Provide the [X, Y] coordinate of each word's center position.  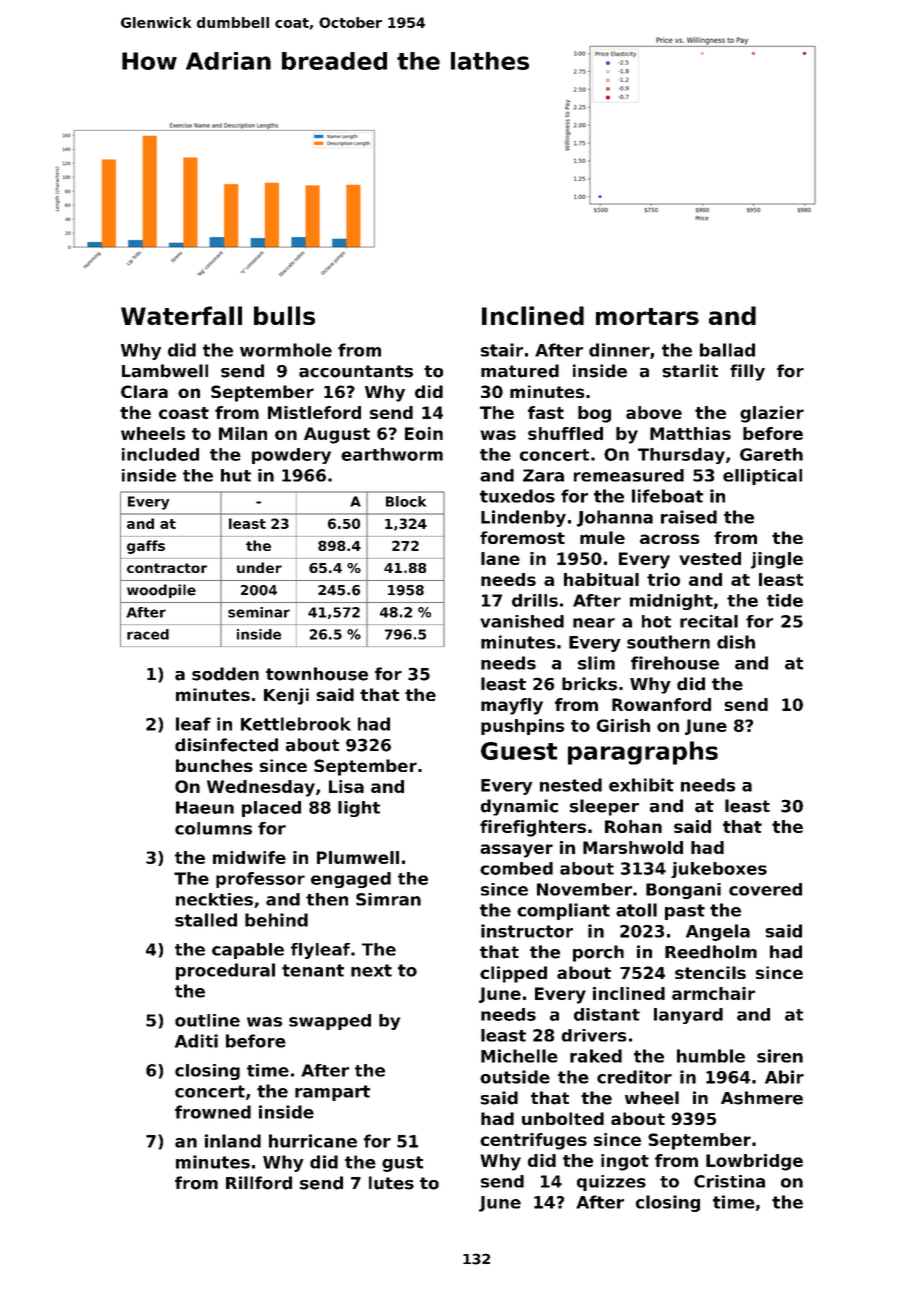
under [259, 567]
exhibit [641, 785]
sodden [225, 674]
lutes [391, 1183]
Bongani [683, 891]
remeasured [629, 475]
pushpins [523, 727]
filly [747, 372]
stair [502, 350]
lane [500, 558]
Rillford [259, 1183]
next [371, 970]
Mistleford [314, 412]
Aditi [196, 1041]
